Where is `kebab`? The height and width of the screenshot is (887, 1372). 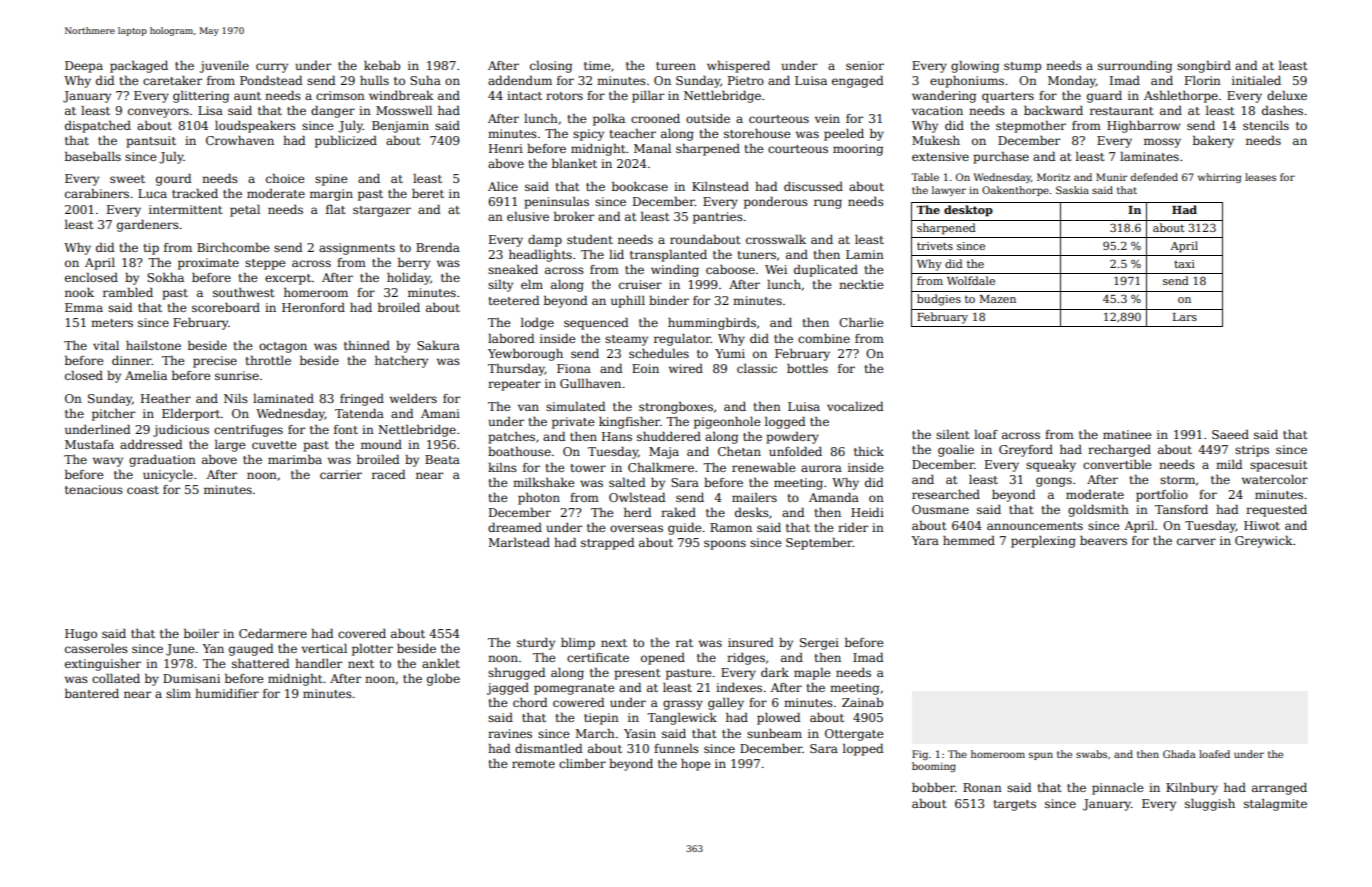 kebab is located at coordinates (382, 65).
